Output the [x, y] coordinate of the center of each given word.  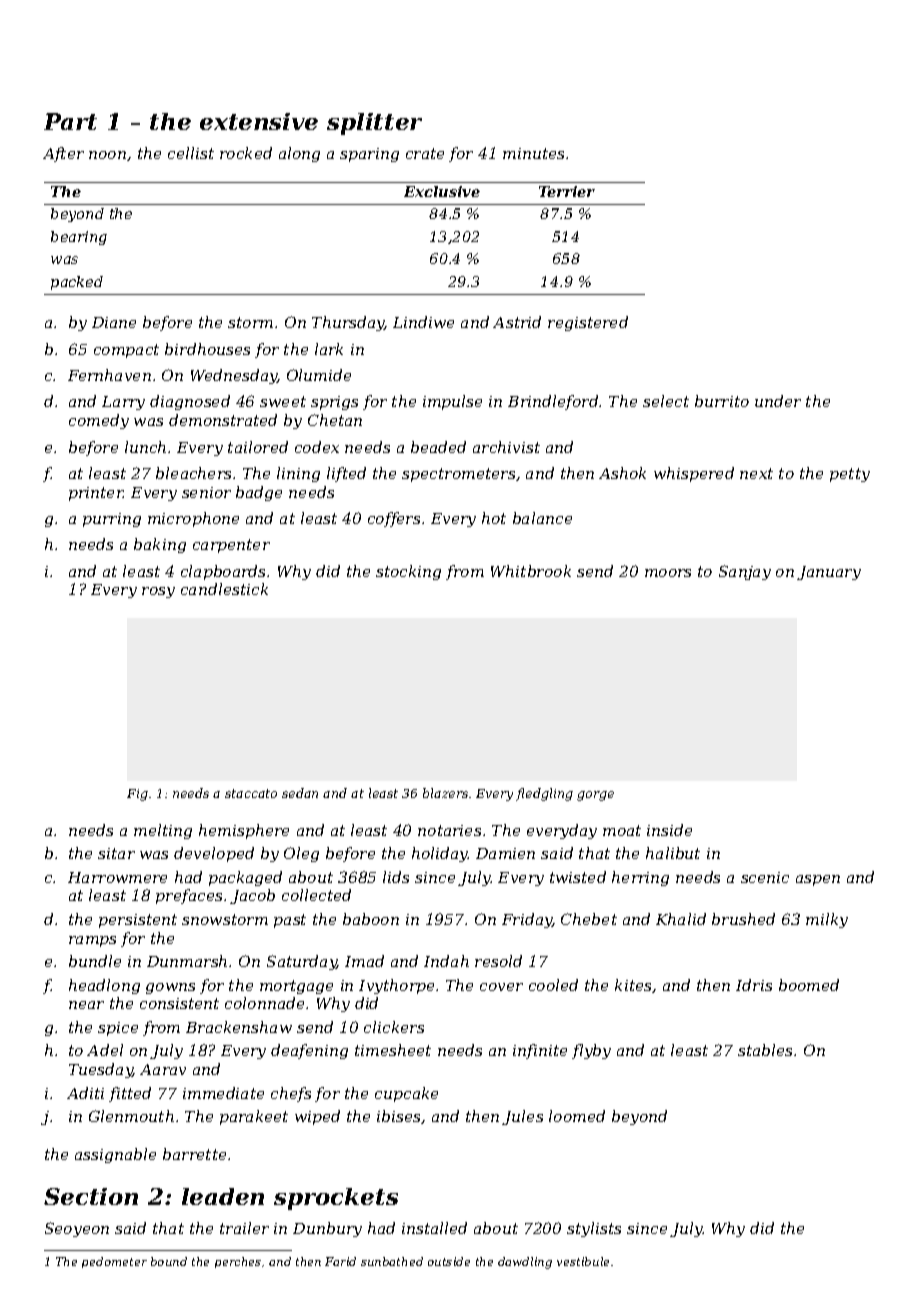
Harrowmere [117, 877]
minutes [533, 153]
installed [434, 1228]
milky [827, 920]
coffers [394, 519]
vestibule [583, 1261]
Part [70, 121]
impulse [452, 402]
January [829, 573]
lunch [145, 447]
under [778, 401]
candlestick [224, 589]
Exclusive [442, 191]
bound [169, 1261]
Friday [527, 920]
